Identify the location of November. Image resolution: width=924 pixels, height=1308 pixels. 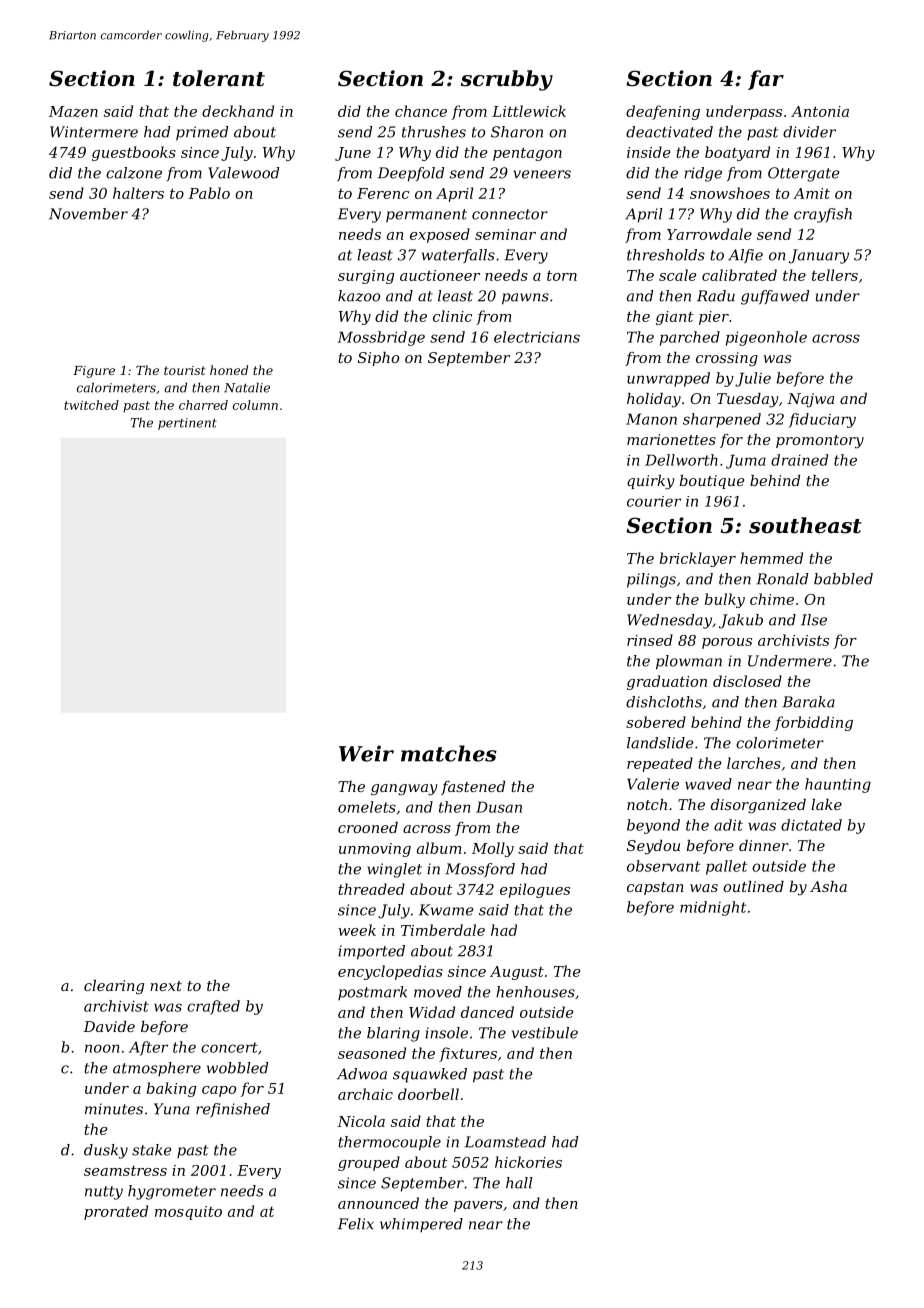
(88, 214).
